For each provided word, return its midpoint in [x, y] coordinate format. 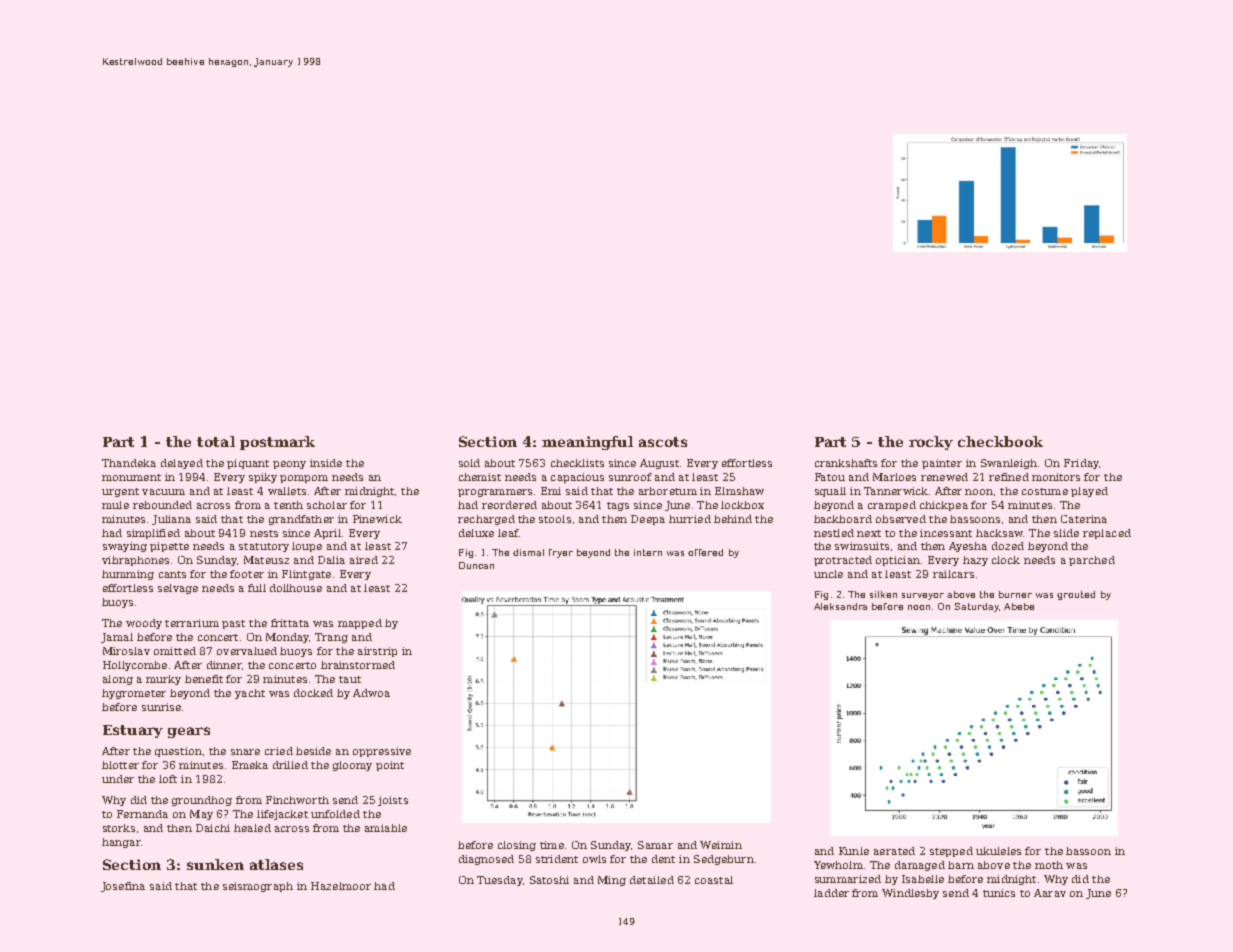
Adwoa [371, 693]
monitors [1056, 477]
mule [115, 505]
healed [252, 828]
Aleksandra [840, 606]
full [257, 588]
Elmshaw [739, 491]
